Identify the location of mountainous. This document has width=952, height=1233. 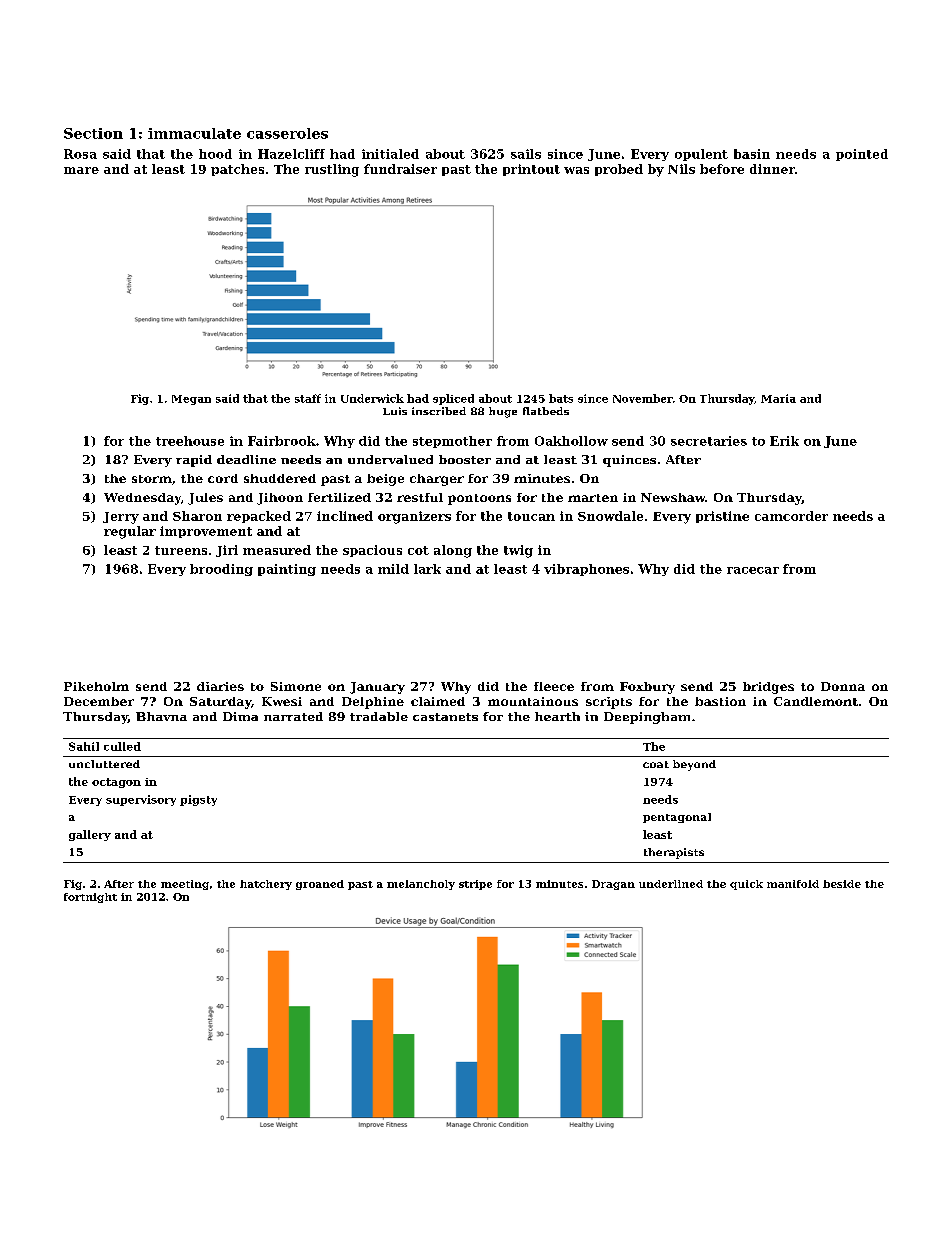
(533, 701).
